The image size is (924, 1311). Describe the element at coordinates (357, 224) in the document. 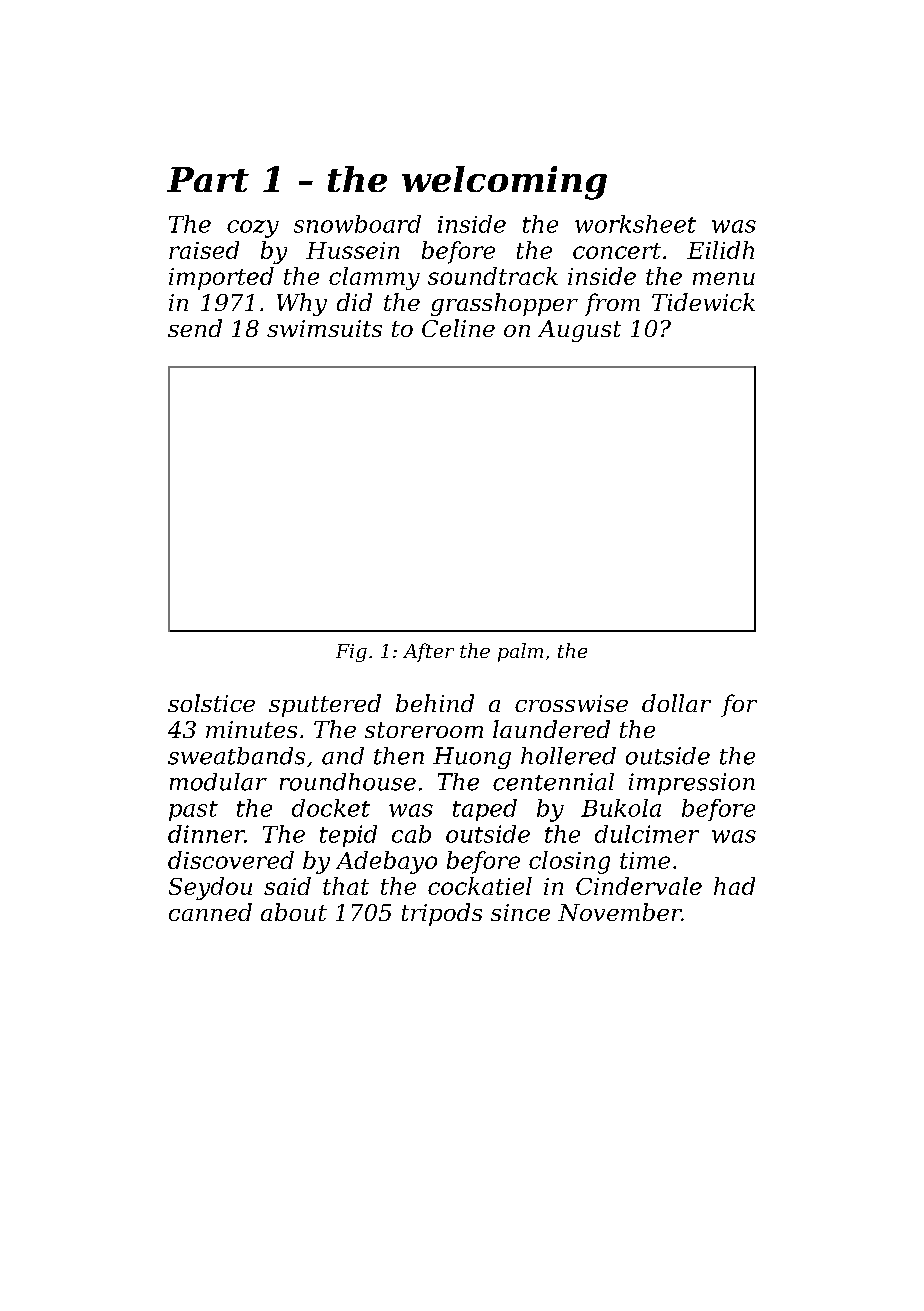

I see `snowboard` at that location.
